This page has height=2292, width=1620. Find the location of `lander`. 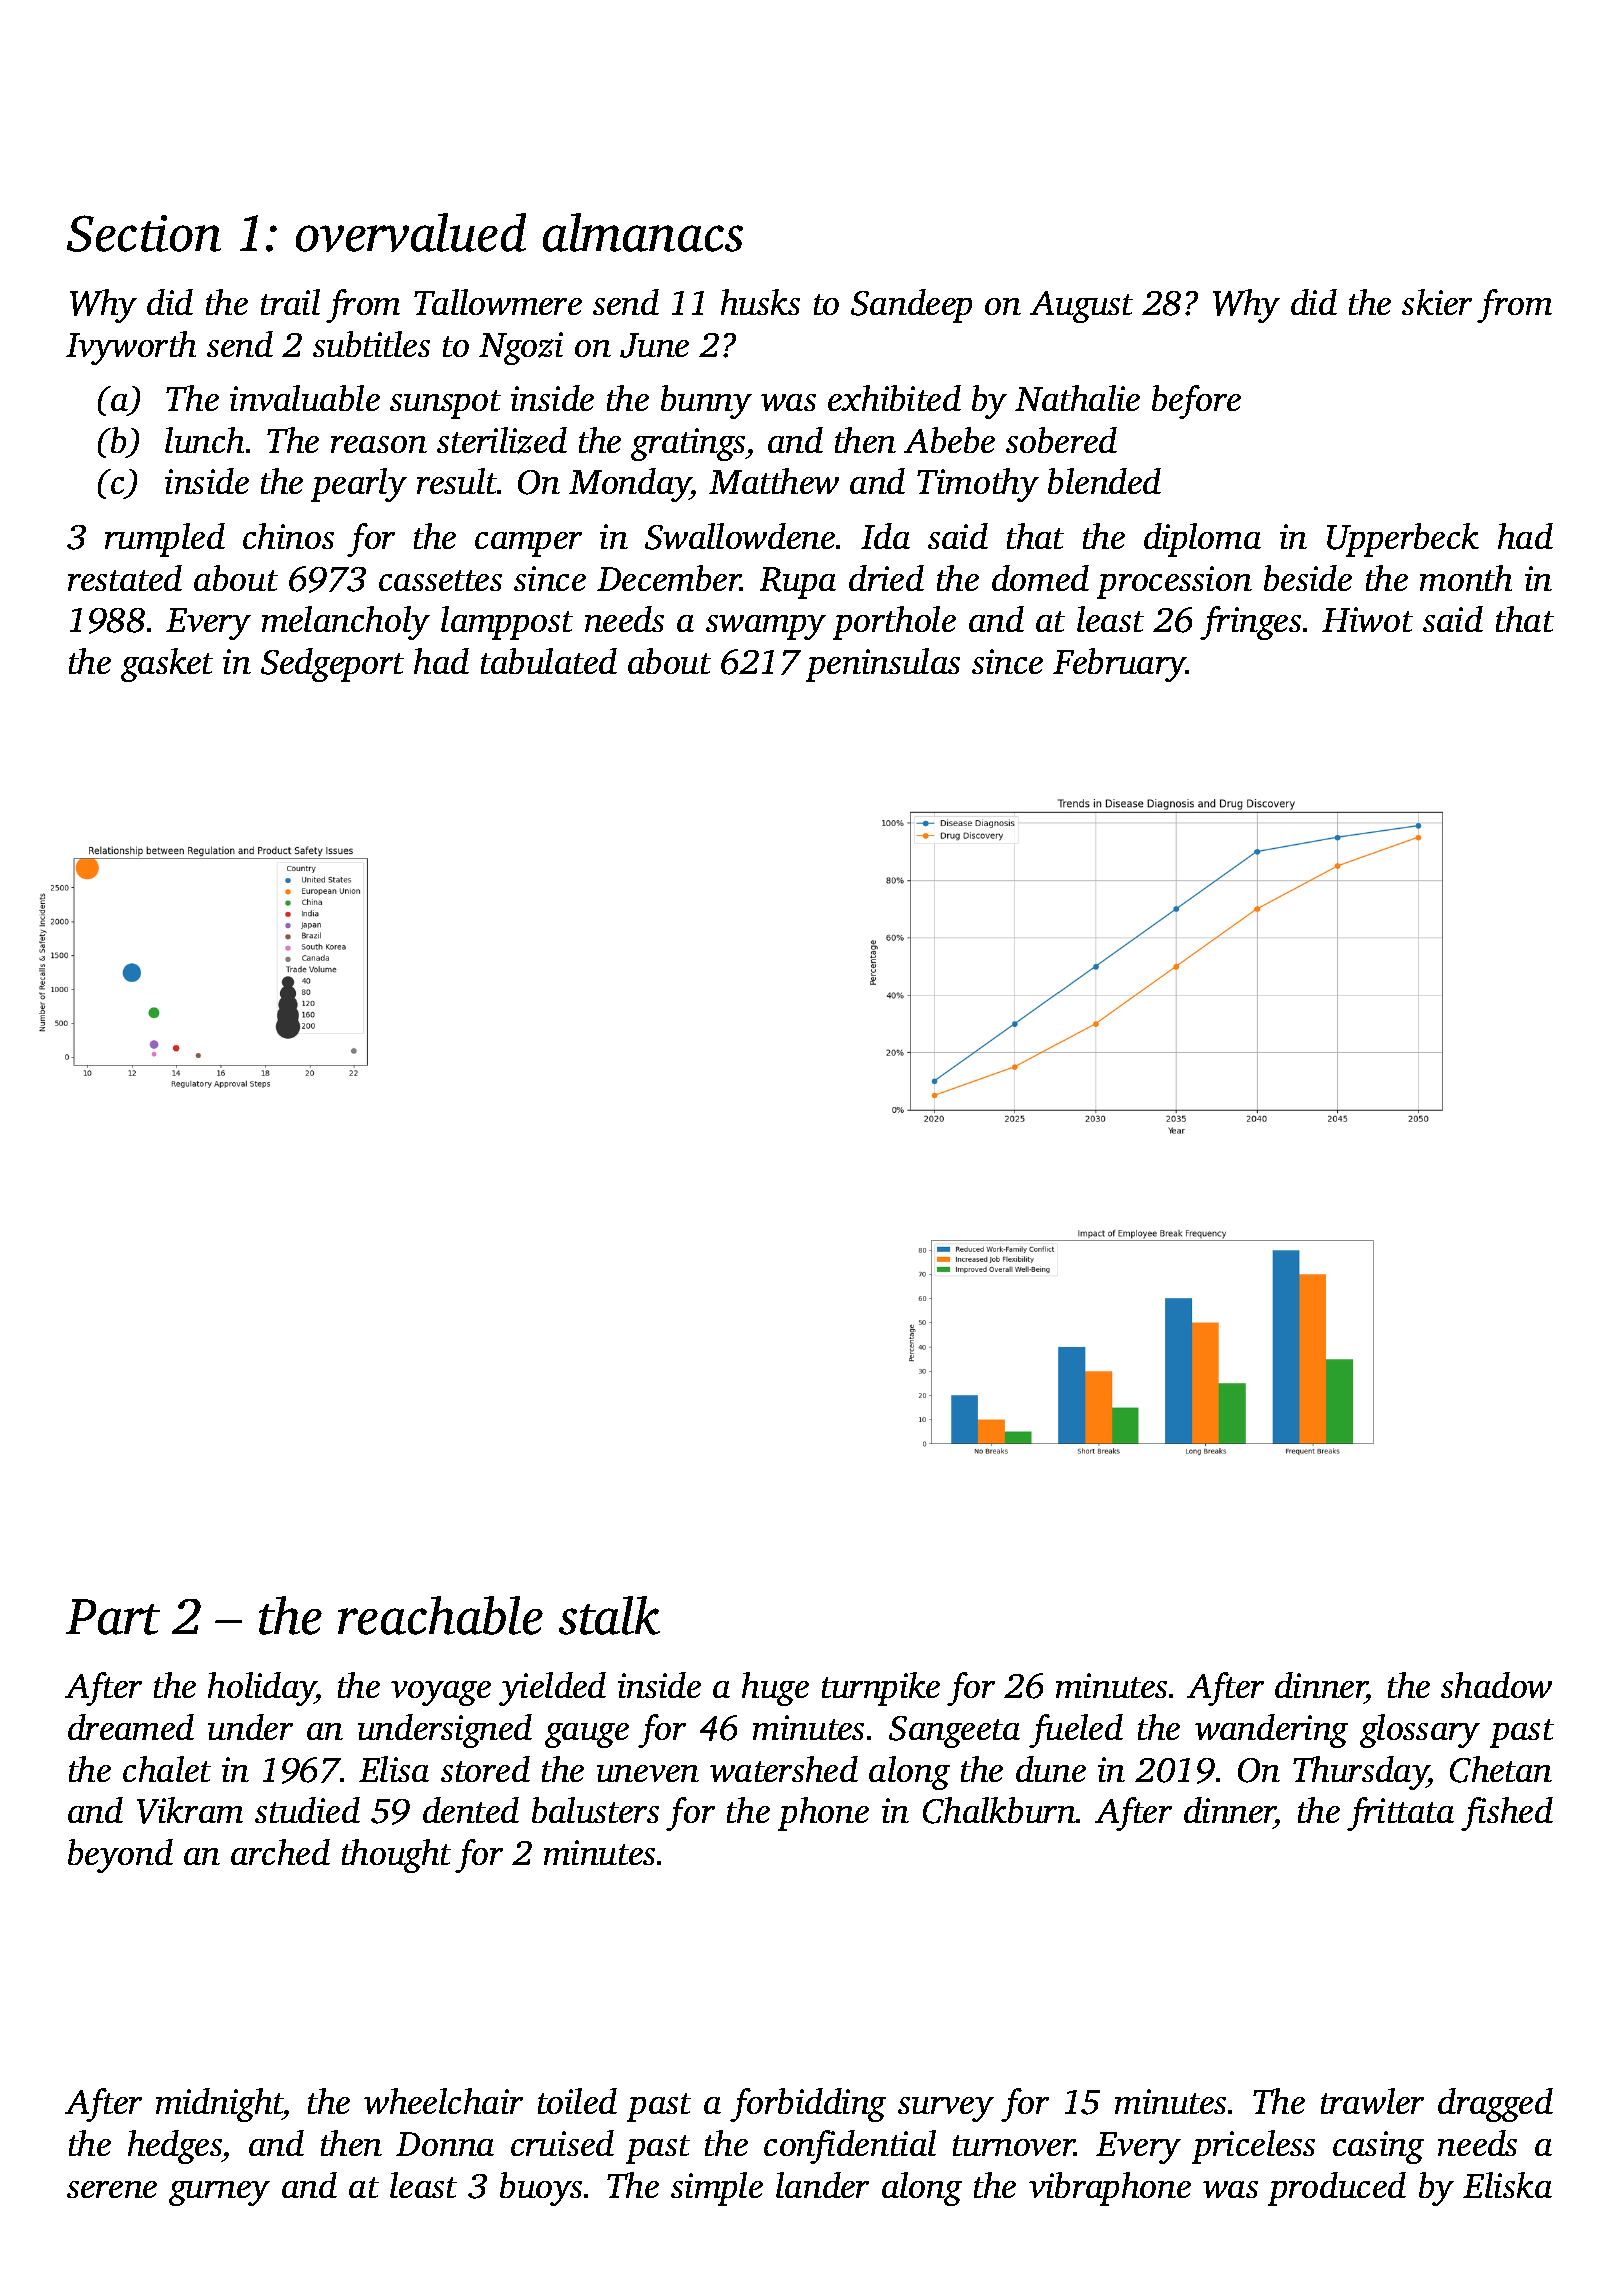

lander is located at coordinates (822, 2185).
